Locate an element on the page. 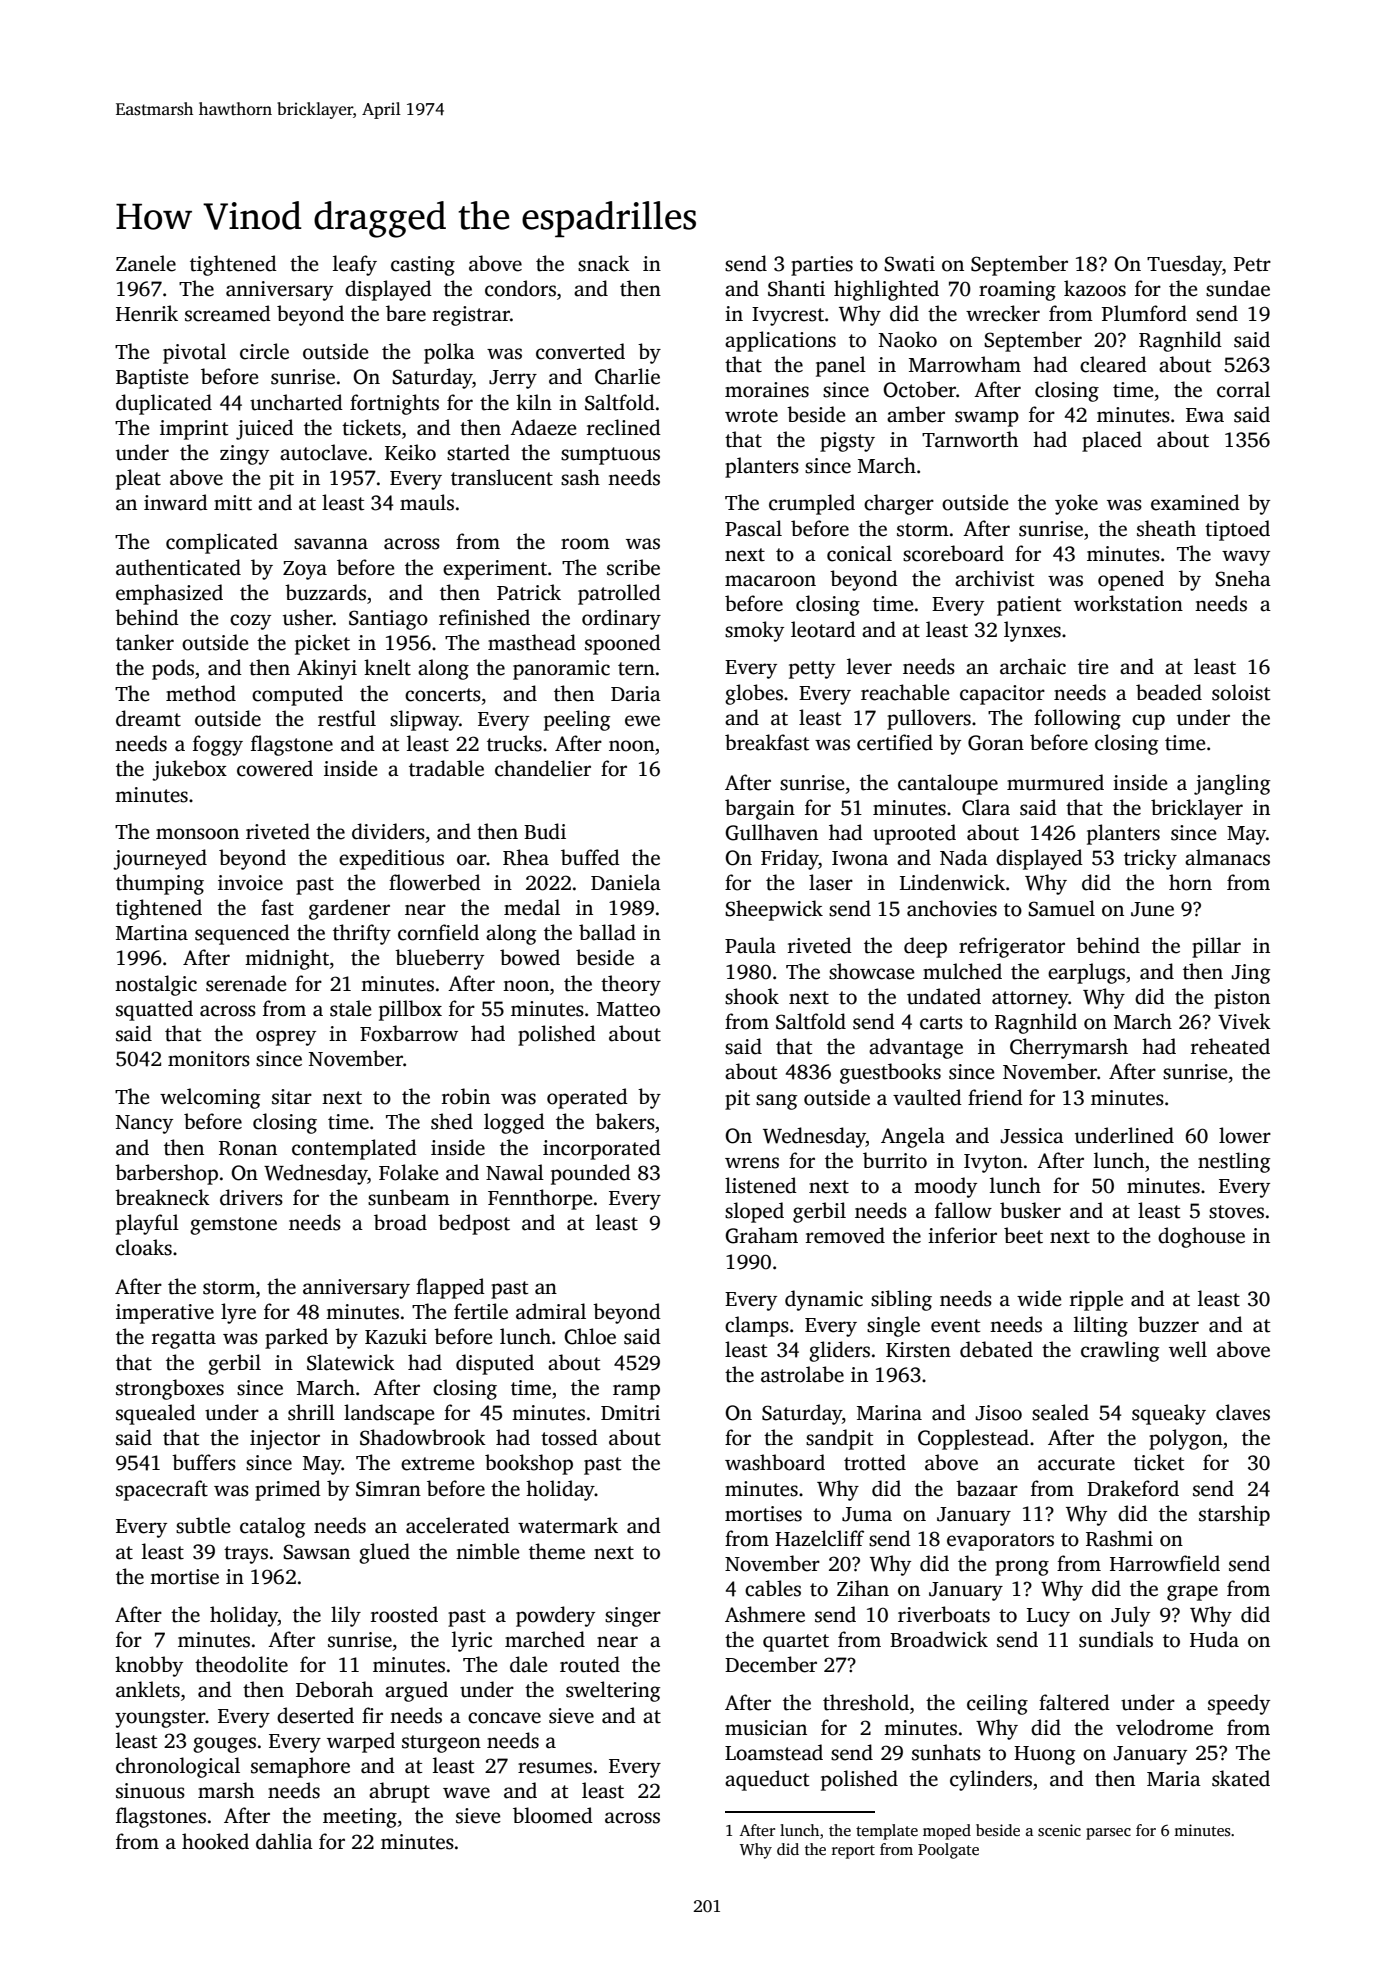 This page has height=1969, width=1386. accurate is located at coordinates (1076, 1464).
